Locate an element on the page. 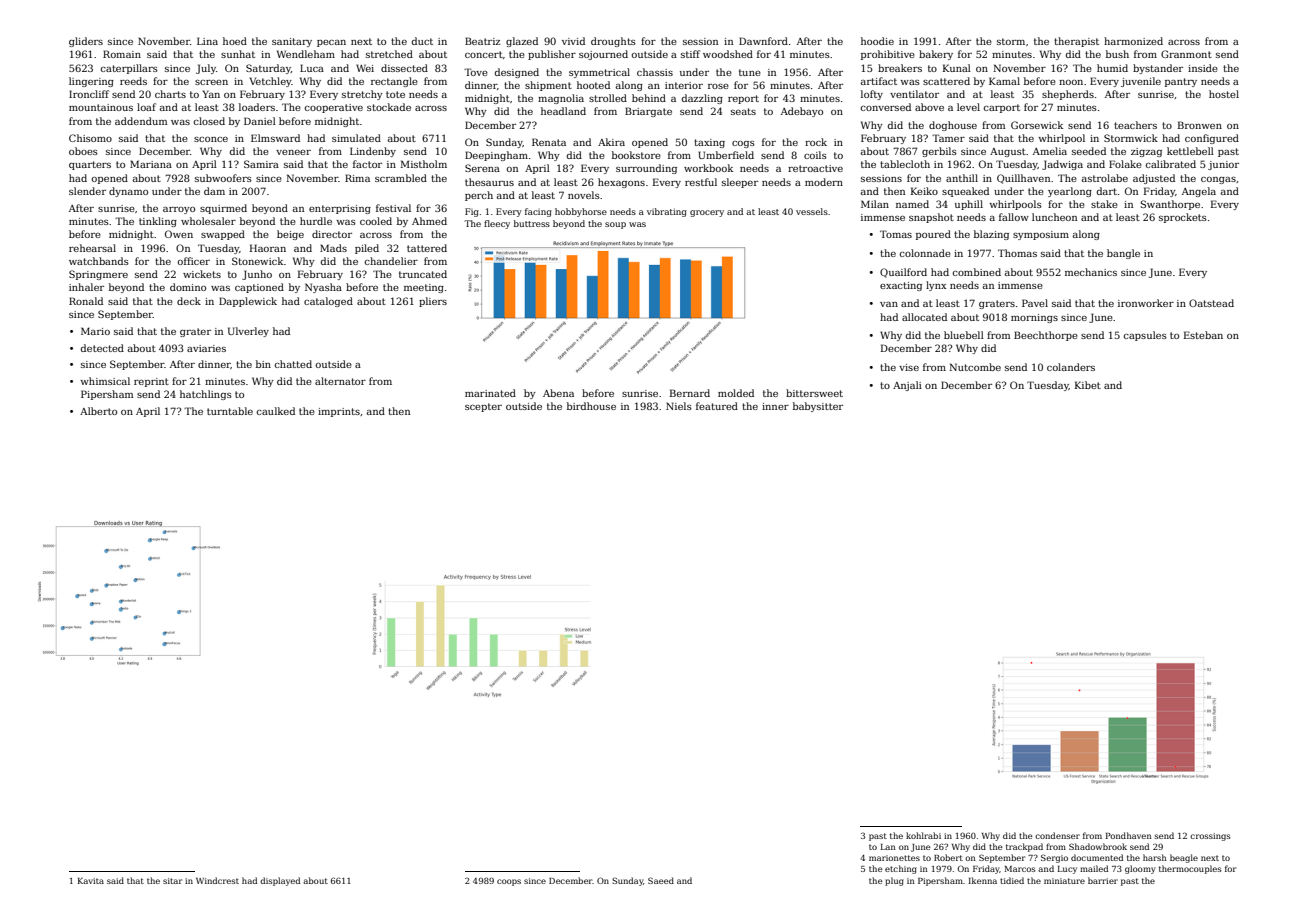 The height and width of the document is (924, 1308). Kavita is located at coordinates (90, 881).
